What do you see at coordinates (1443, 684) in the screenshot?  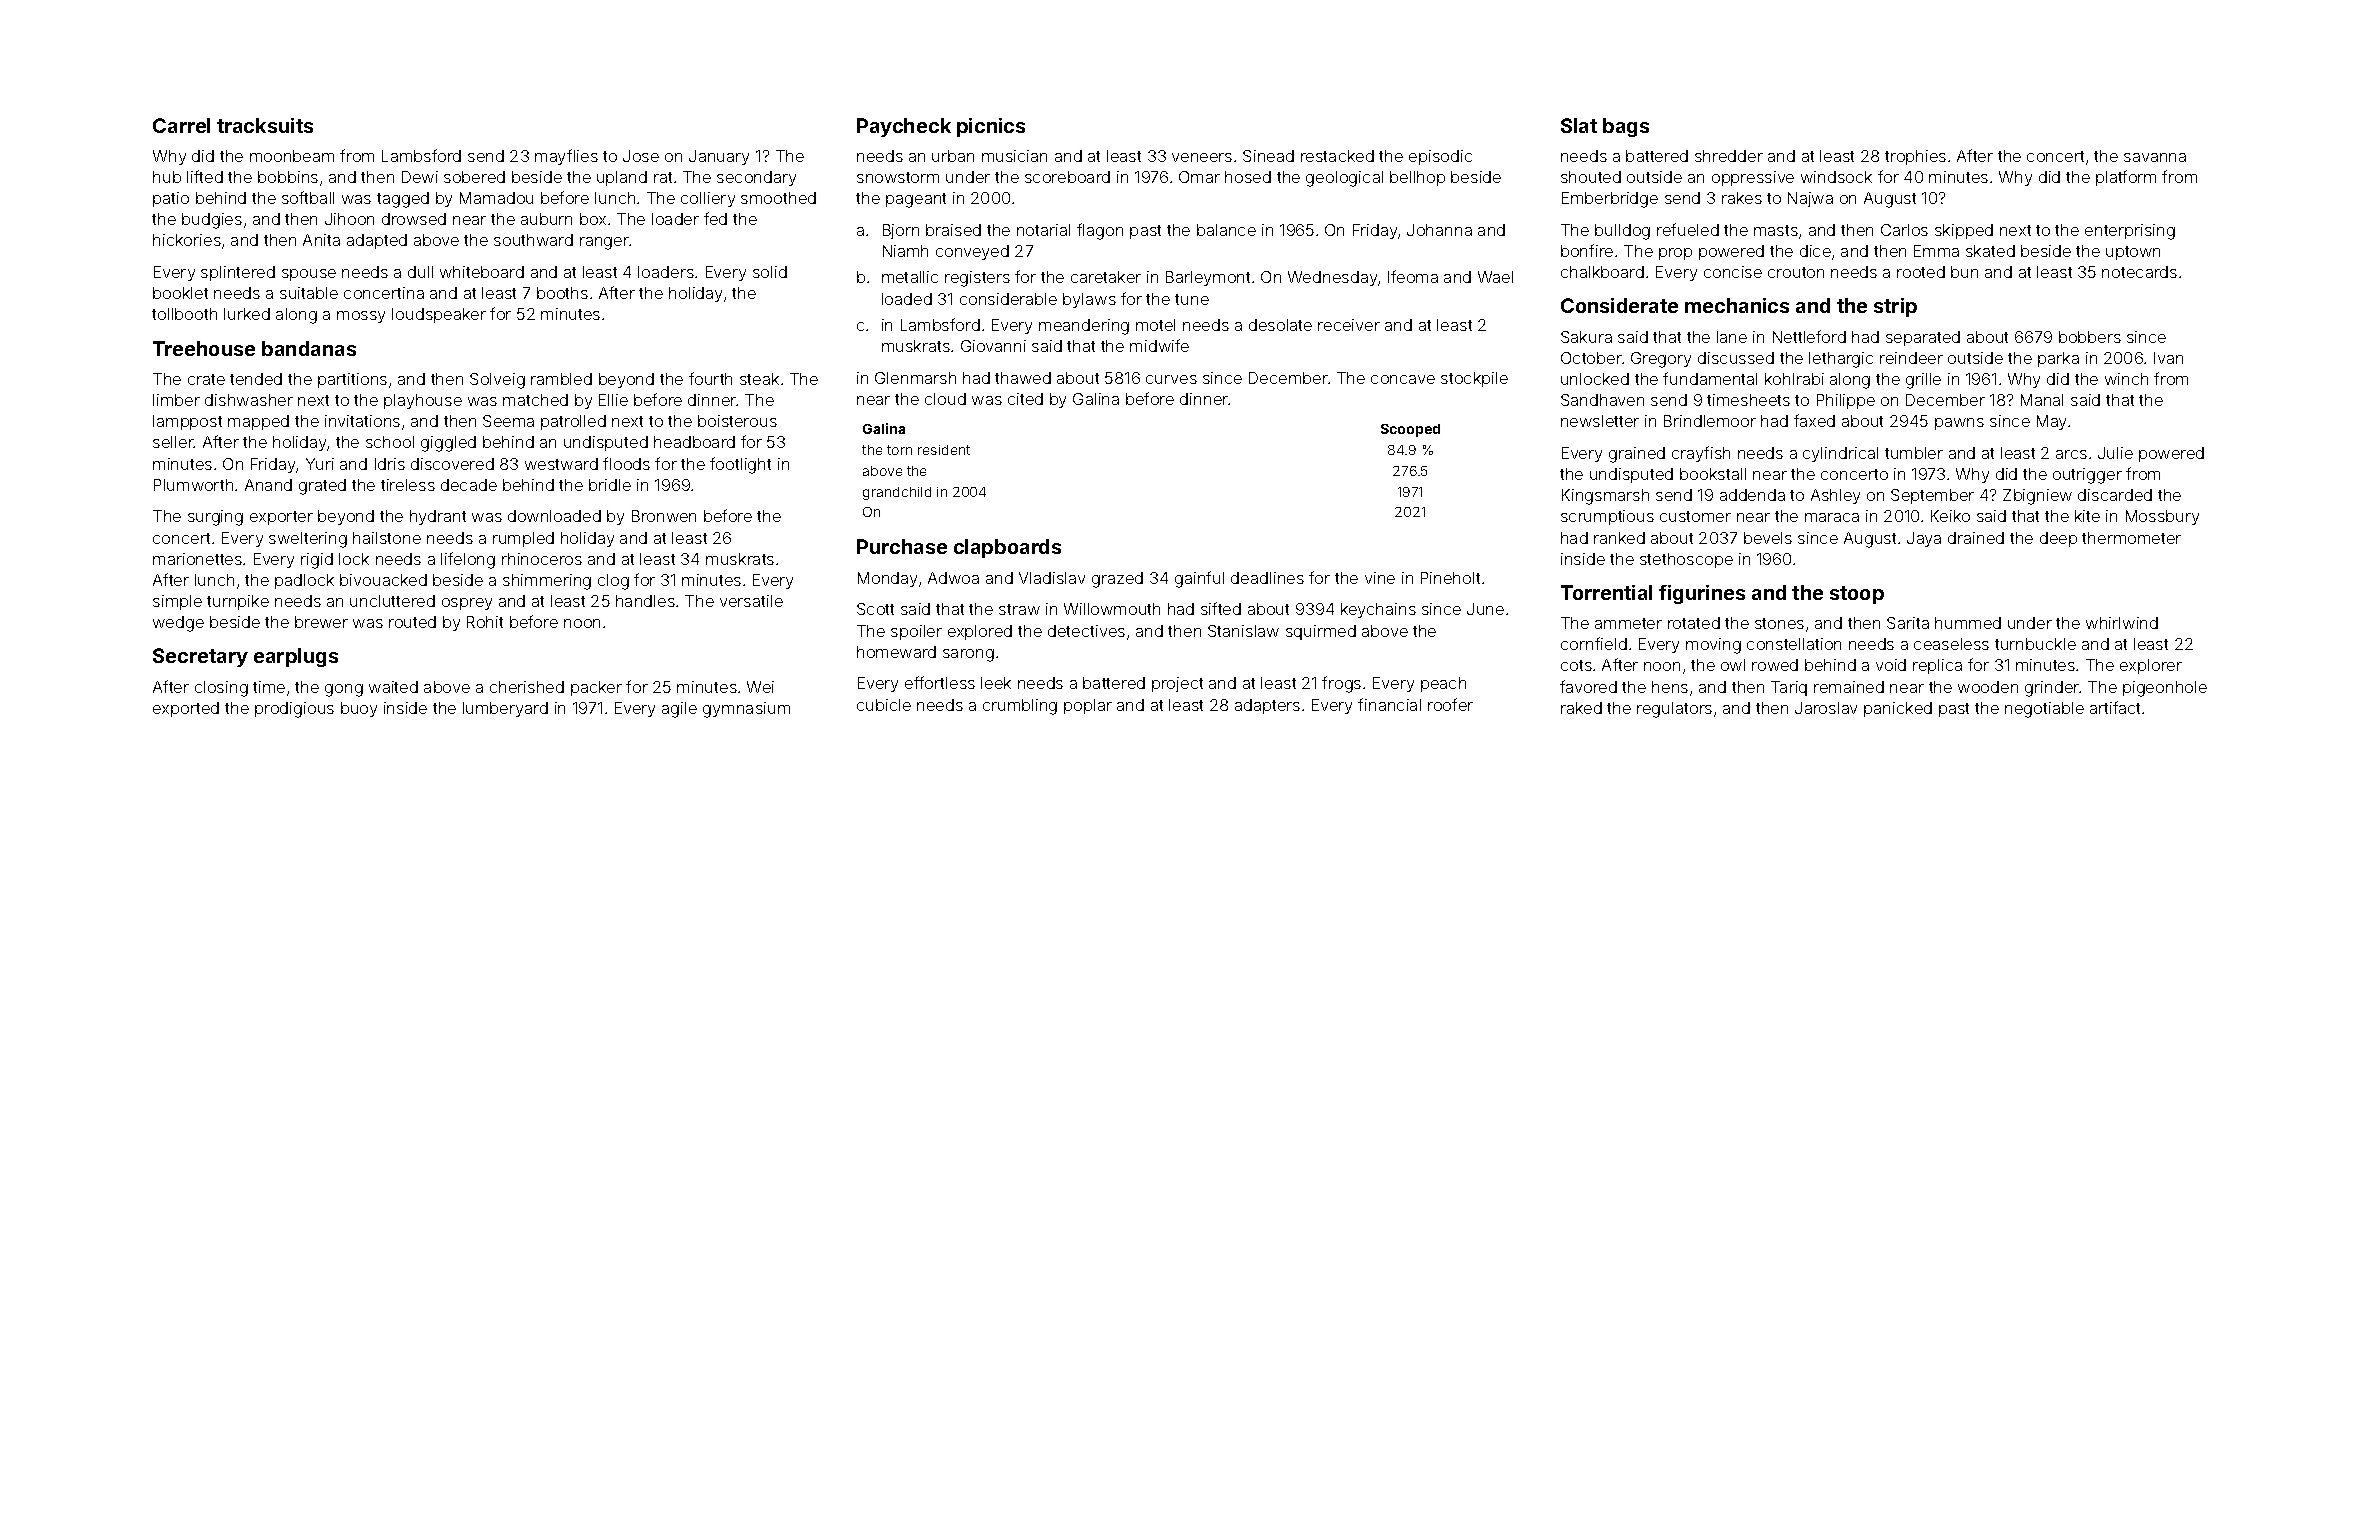 I see `peach` at bounding box center [1443, 684].
